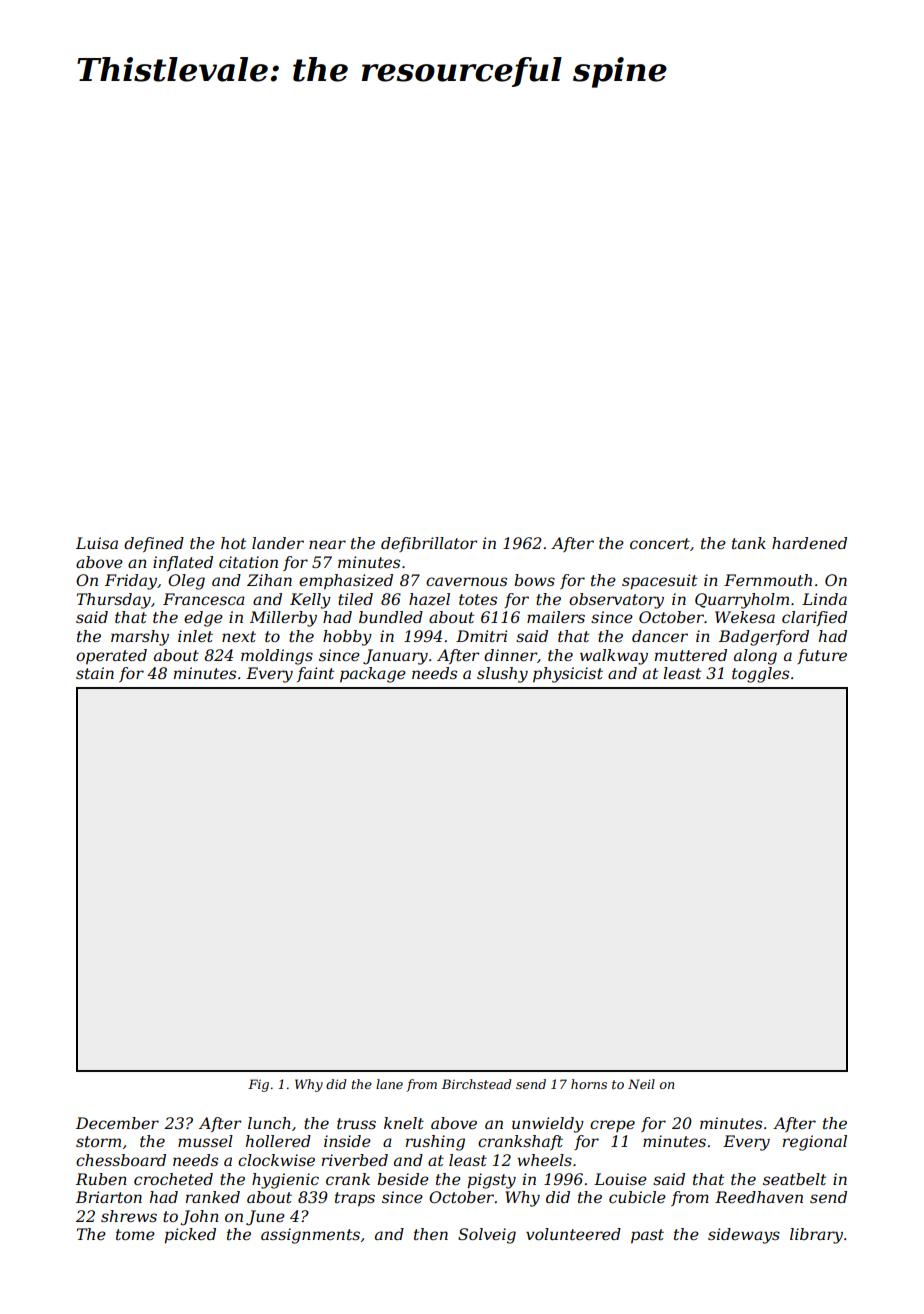 The image size is (924, 1314). Describe the element at coordinates (186, 582) in the page. I see `Oleg` at that location.
